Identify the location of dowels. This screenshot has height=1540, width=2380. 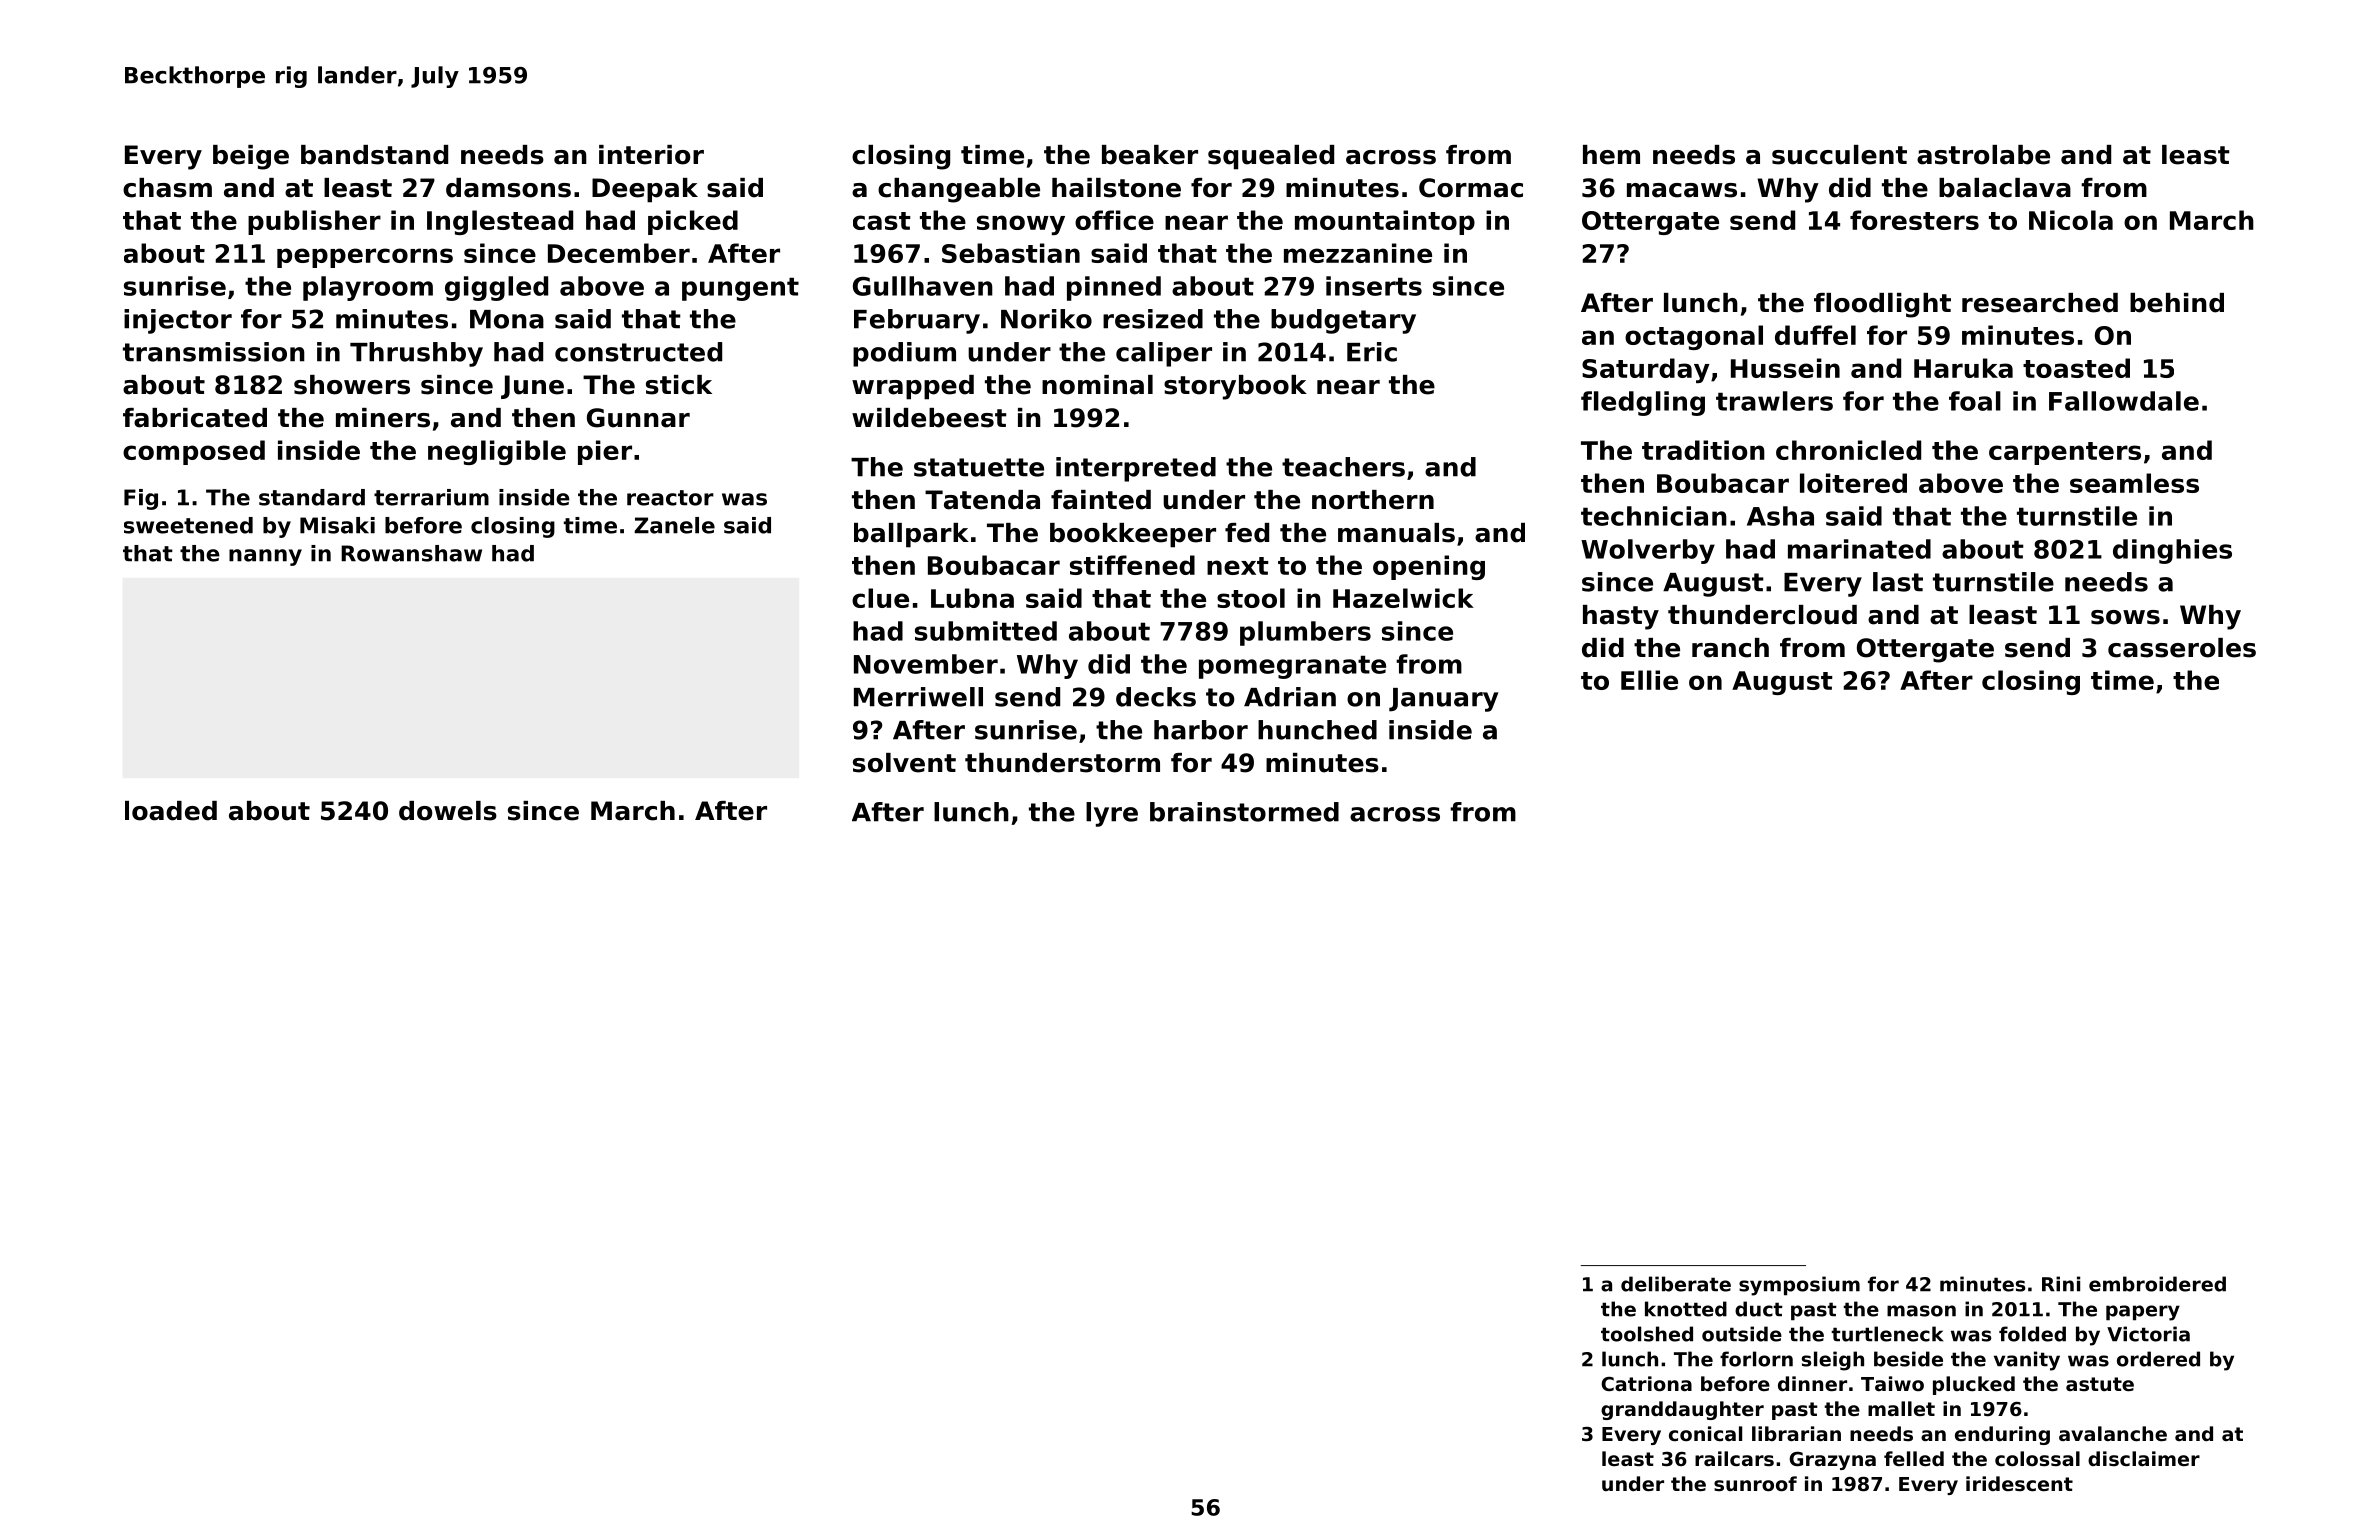
(448, 811).
